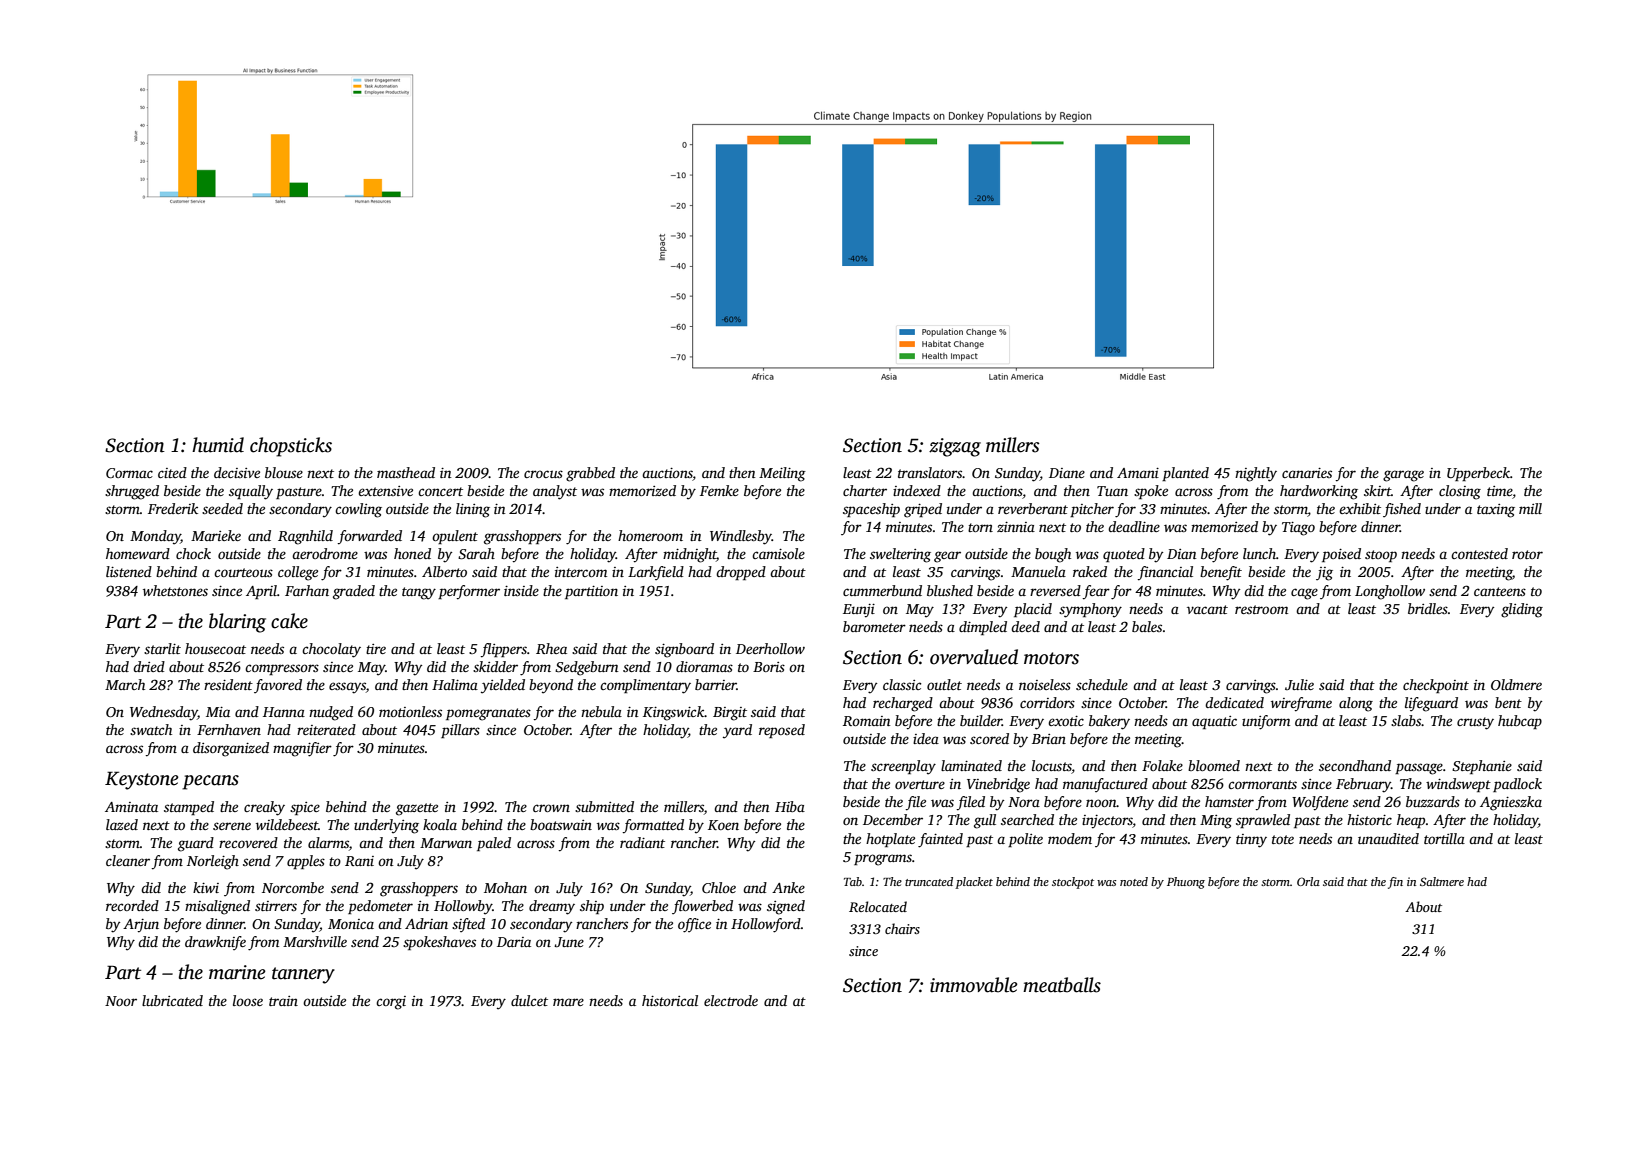  What do you see at coordinates (1402, 510) in the page?
I see `fished` at bounding box center [1402, 510].
